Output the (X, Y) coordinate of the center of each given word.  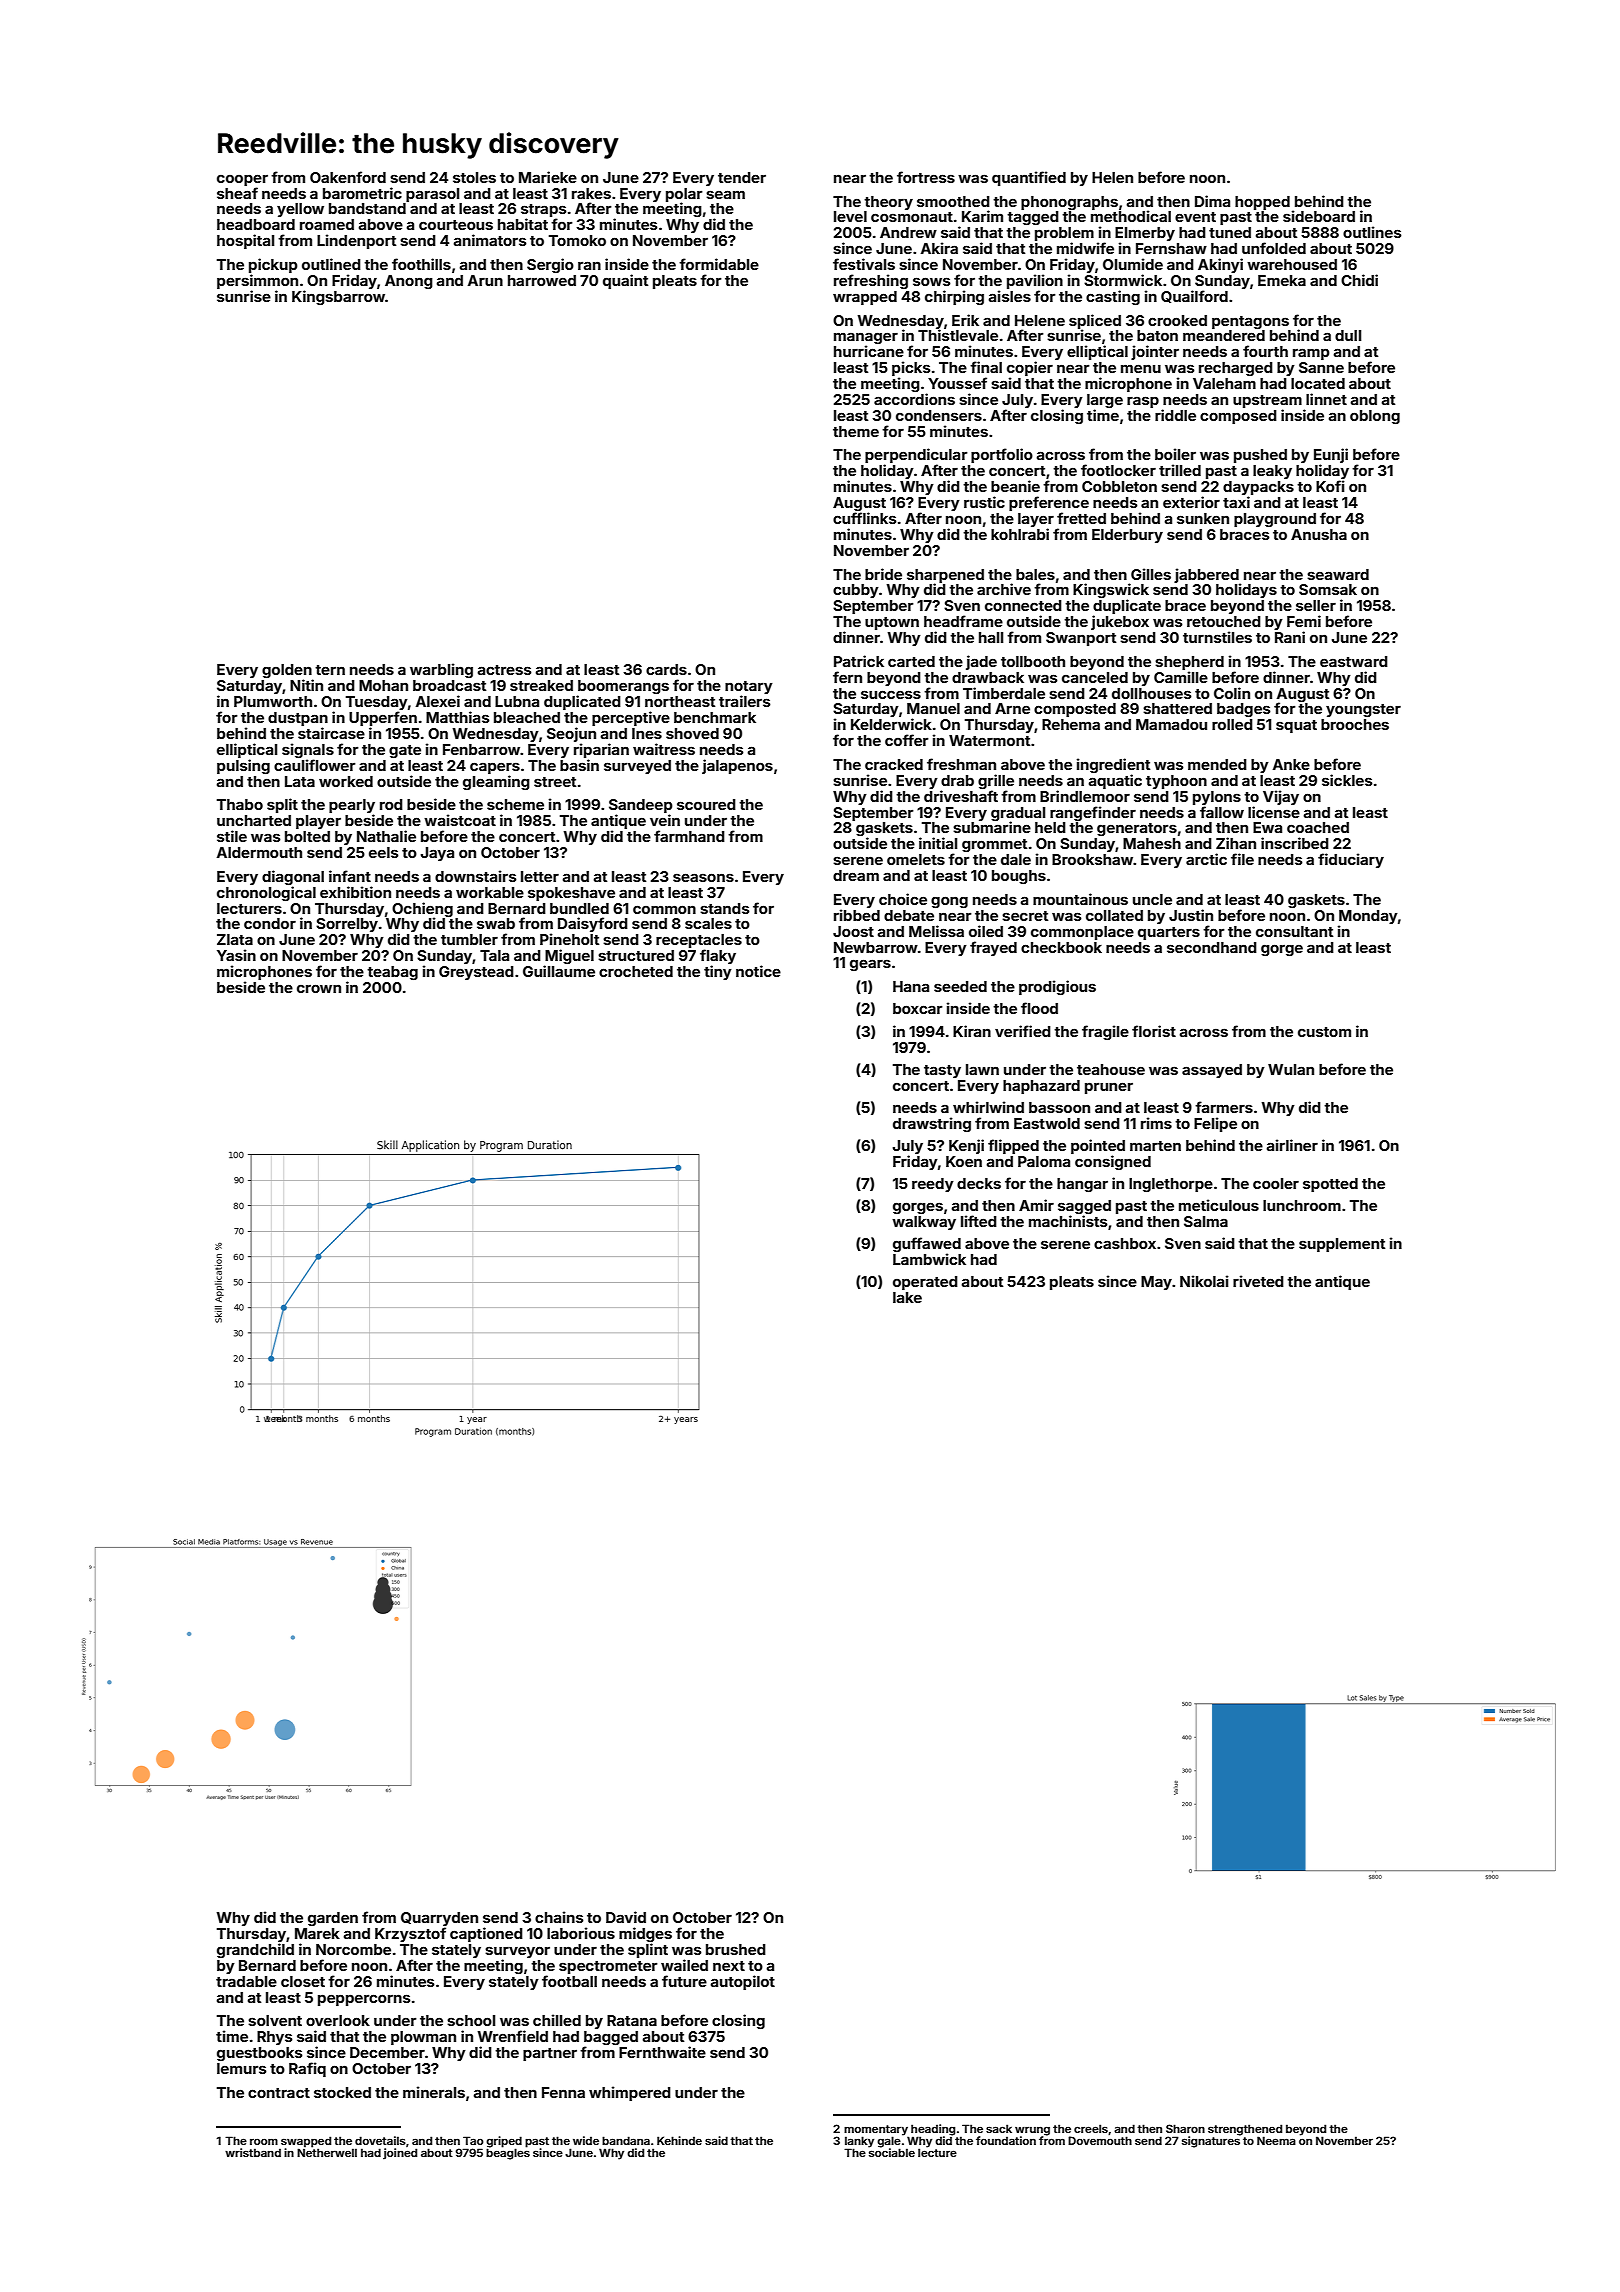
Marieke (548, 177)
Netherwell (327, 2152)
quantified (1029, 178)
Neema (1276, 2140)
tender (742, 177)
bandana (626, 2140)
